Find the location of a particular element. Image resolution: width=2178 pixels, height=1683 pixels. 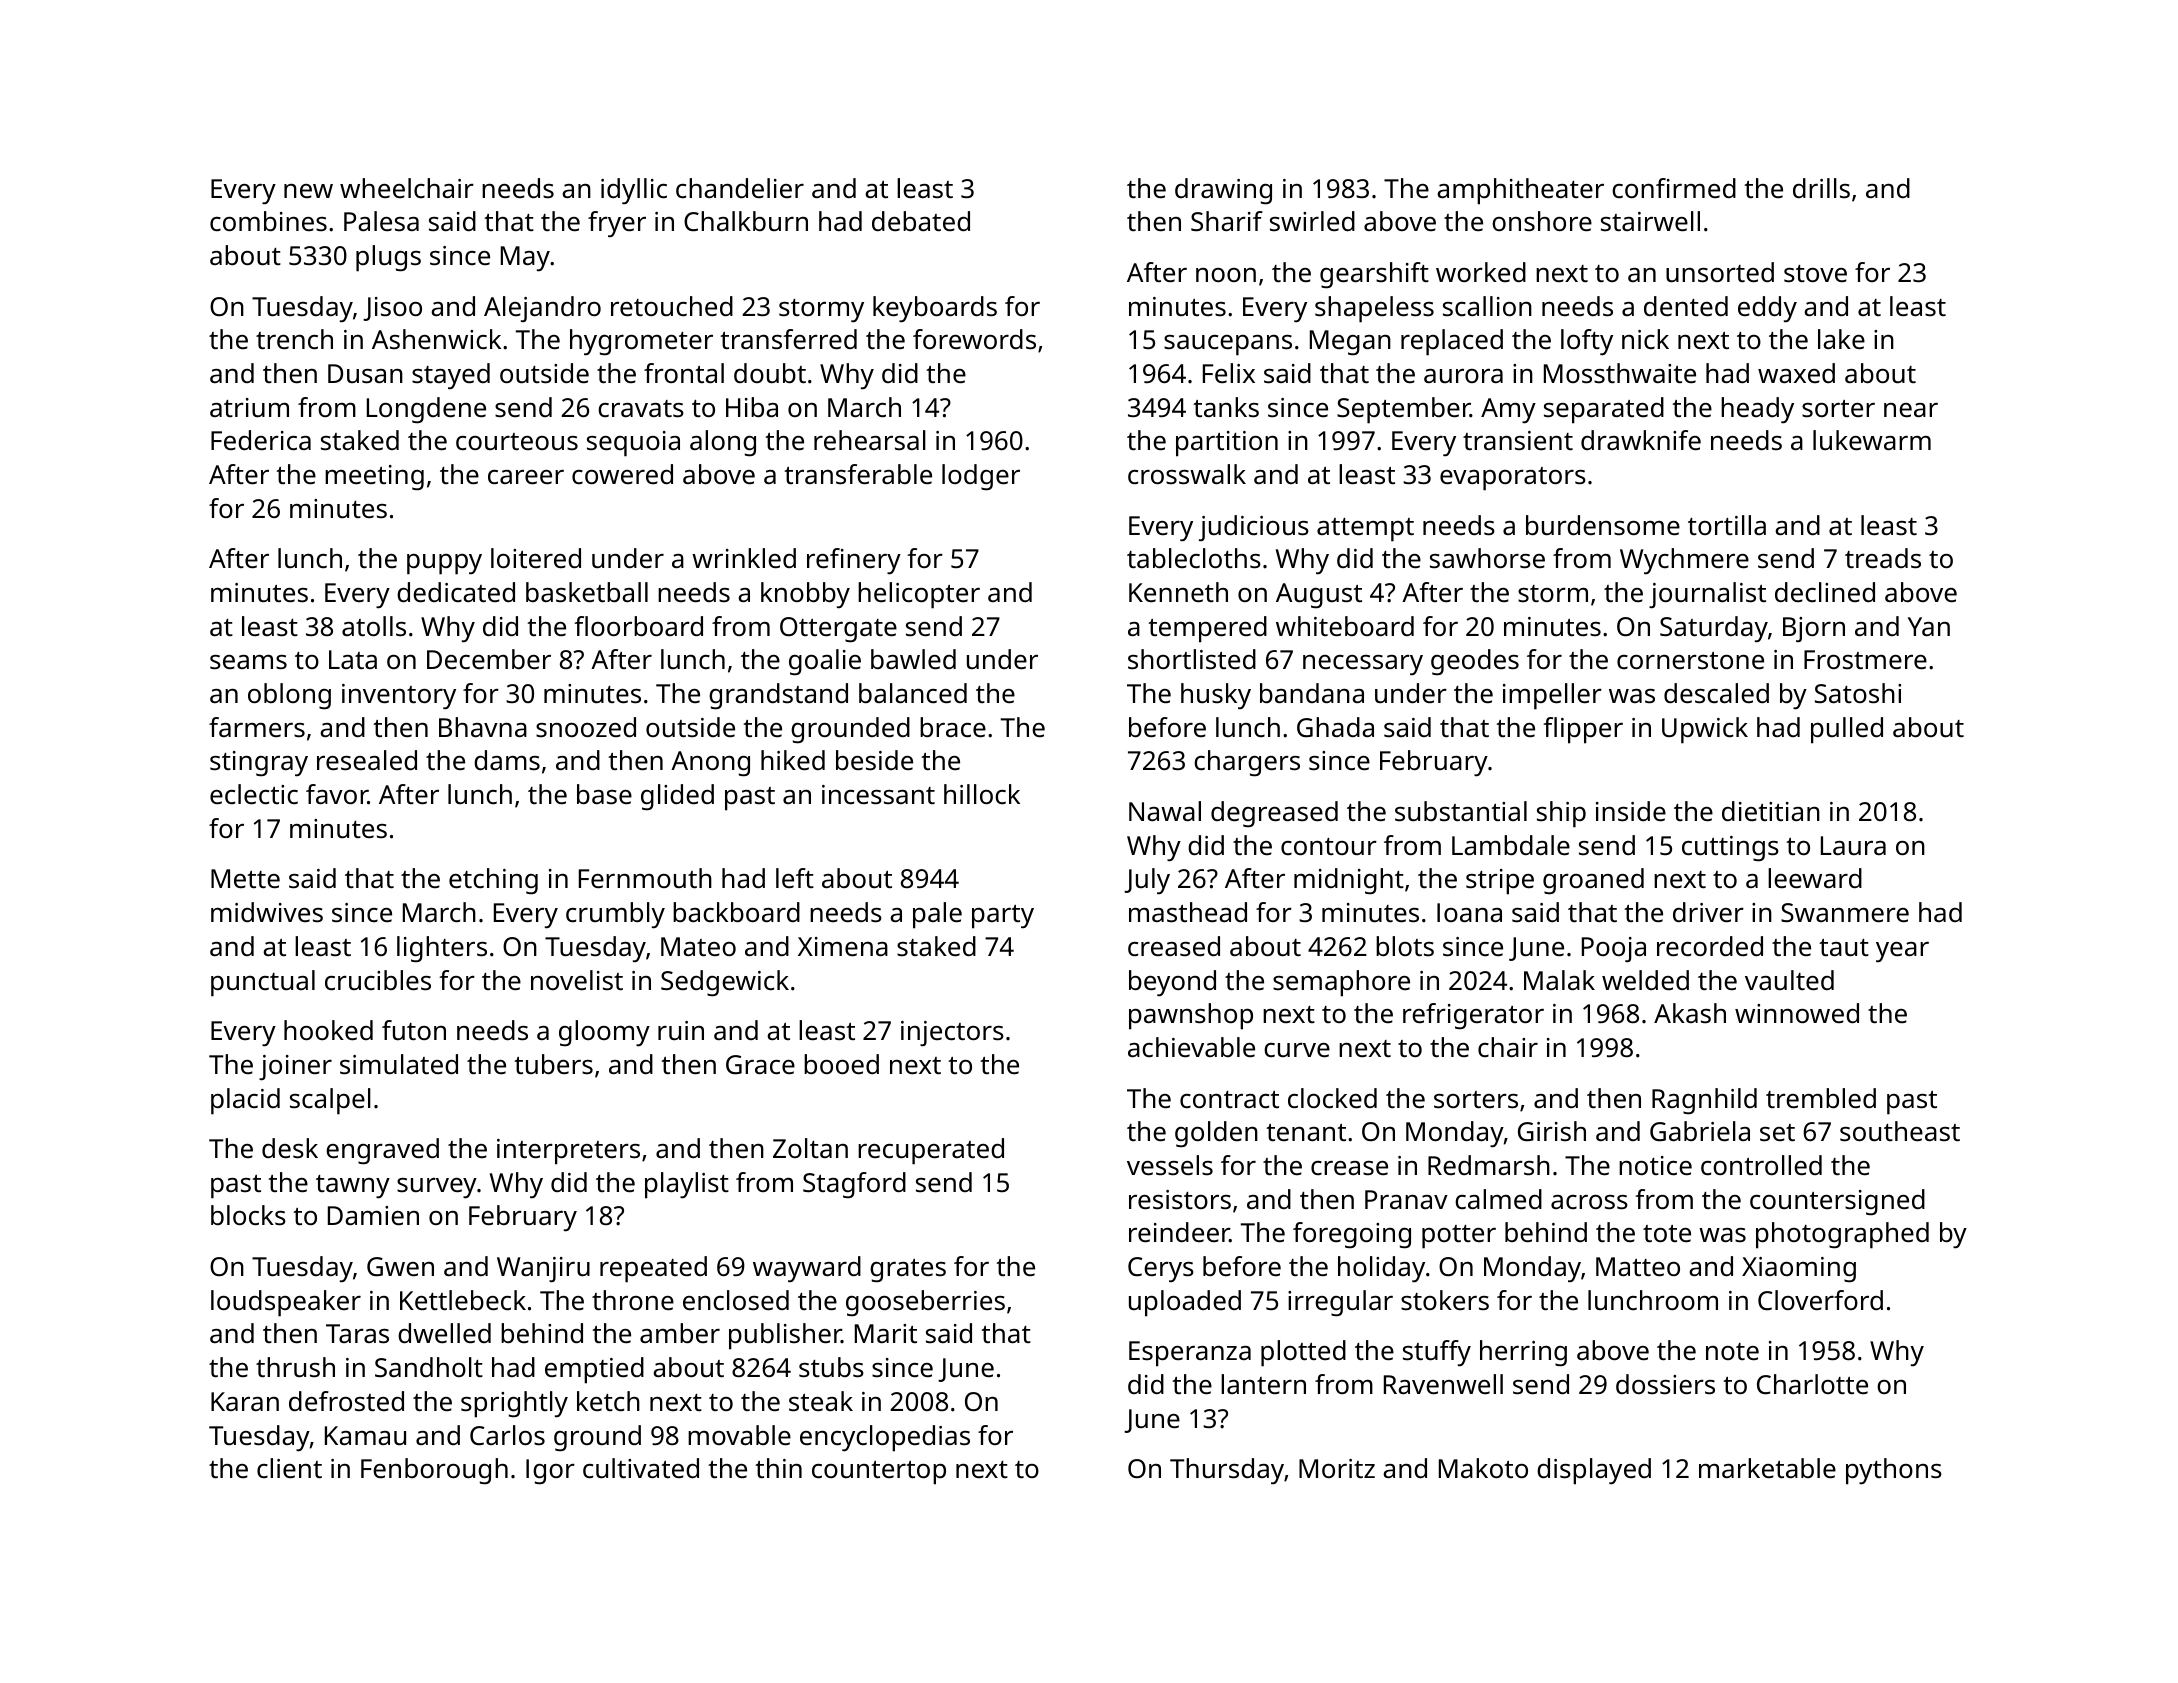

cuttings is located at coordinates (1730, 849).
